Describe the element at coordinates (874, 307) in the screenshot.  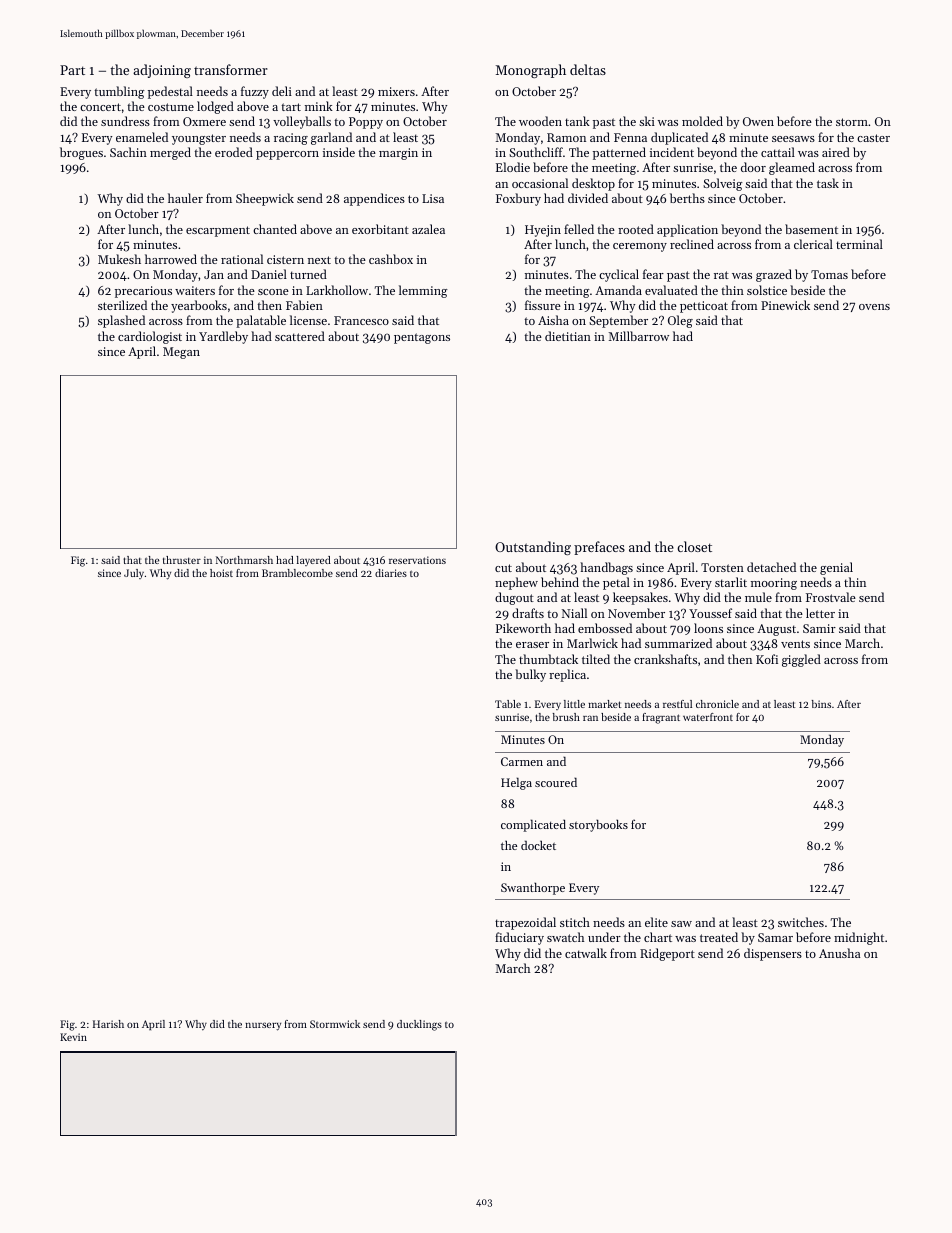
I see `ovens` at that location.
